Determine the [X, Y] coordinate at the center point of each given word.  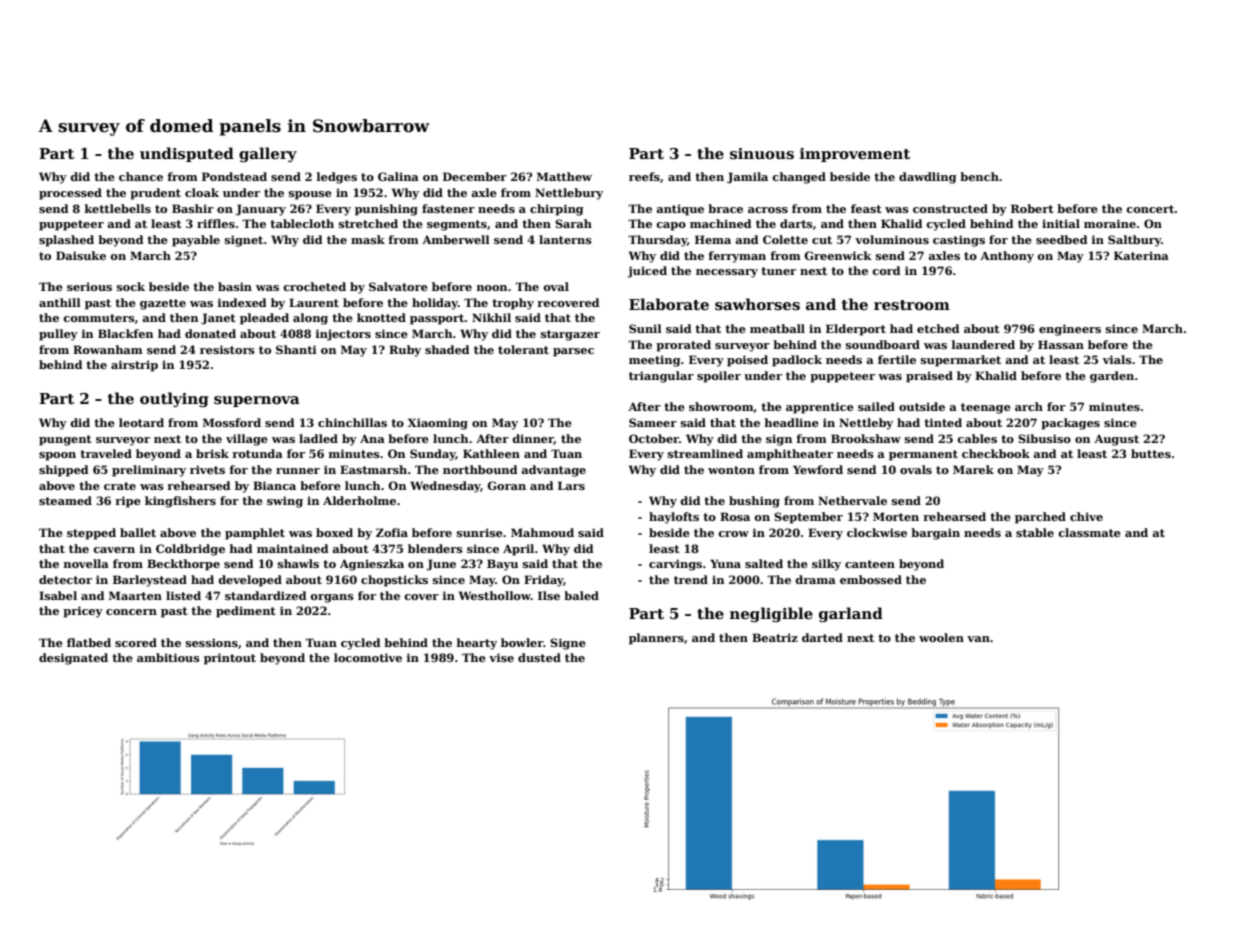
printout [230, 659]
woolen [941, 637]
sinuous [762, 154]
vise [501, 657]
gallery [268, 155]
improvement [855, 155]
